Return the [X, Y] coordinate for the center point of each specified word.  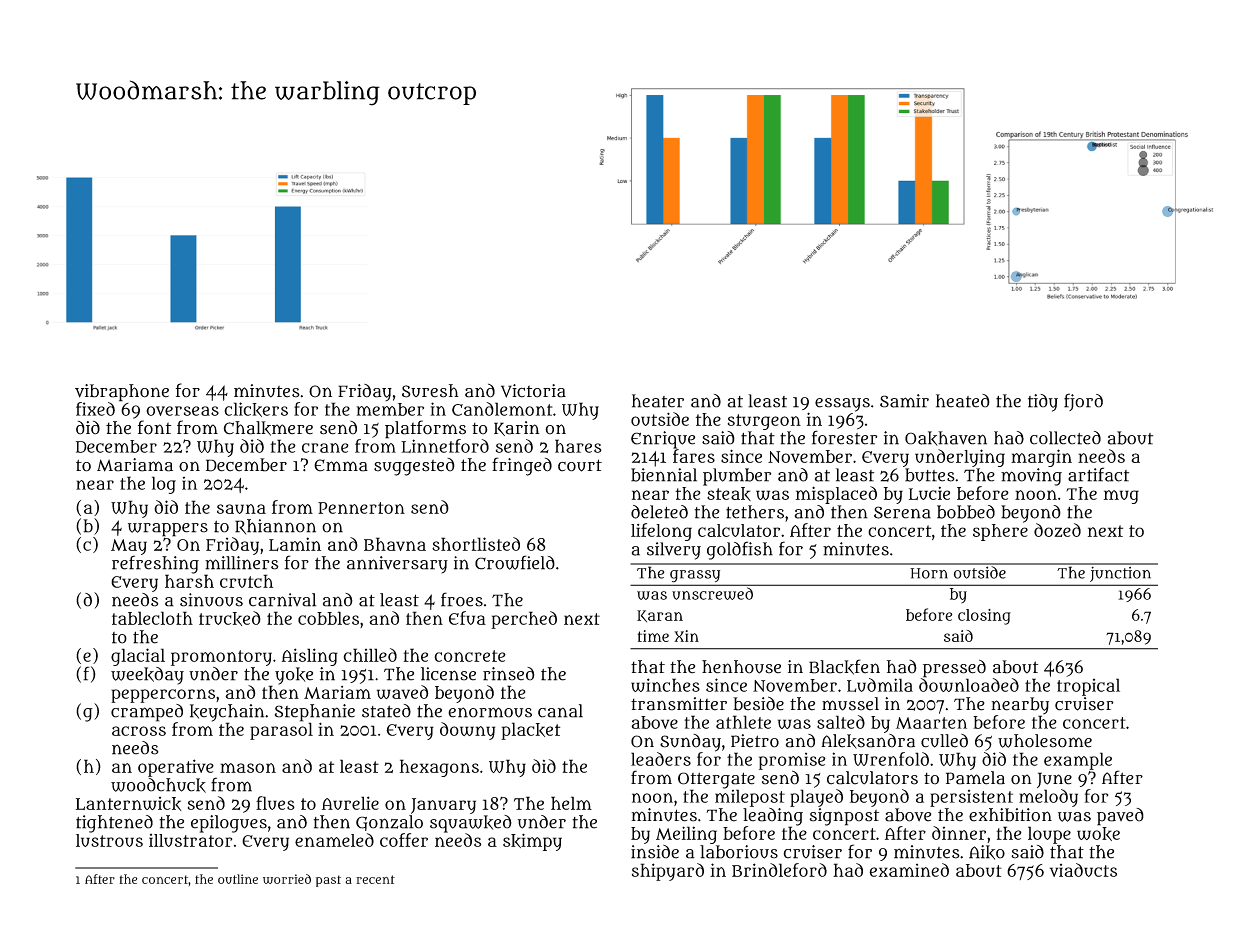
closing [984, 617]
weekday [147, 676]
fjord [1083, 402]
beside [758, 703]
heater [658, 401]
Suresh [430, 391]
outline [238, 879]
